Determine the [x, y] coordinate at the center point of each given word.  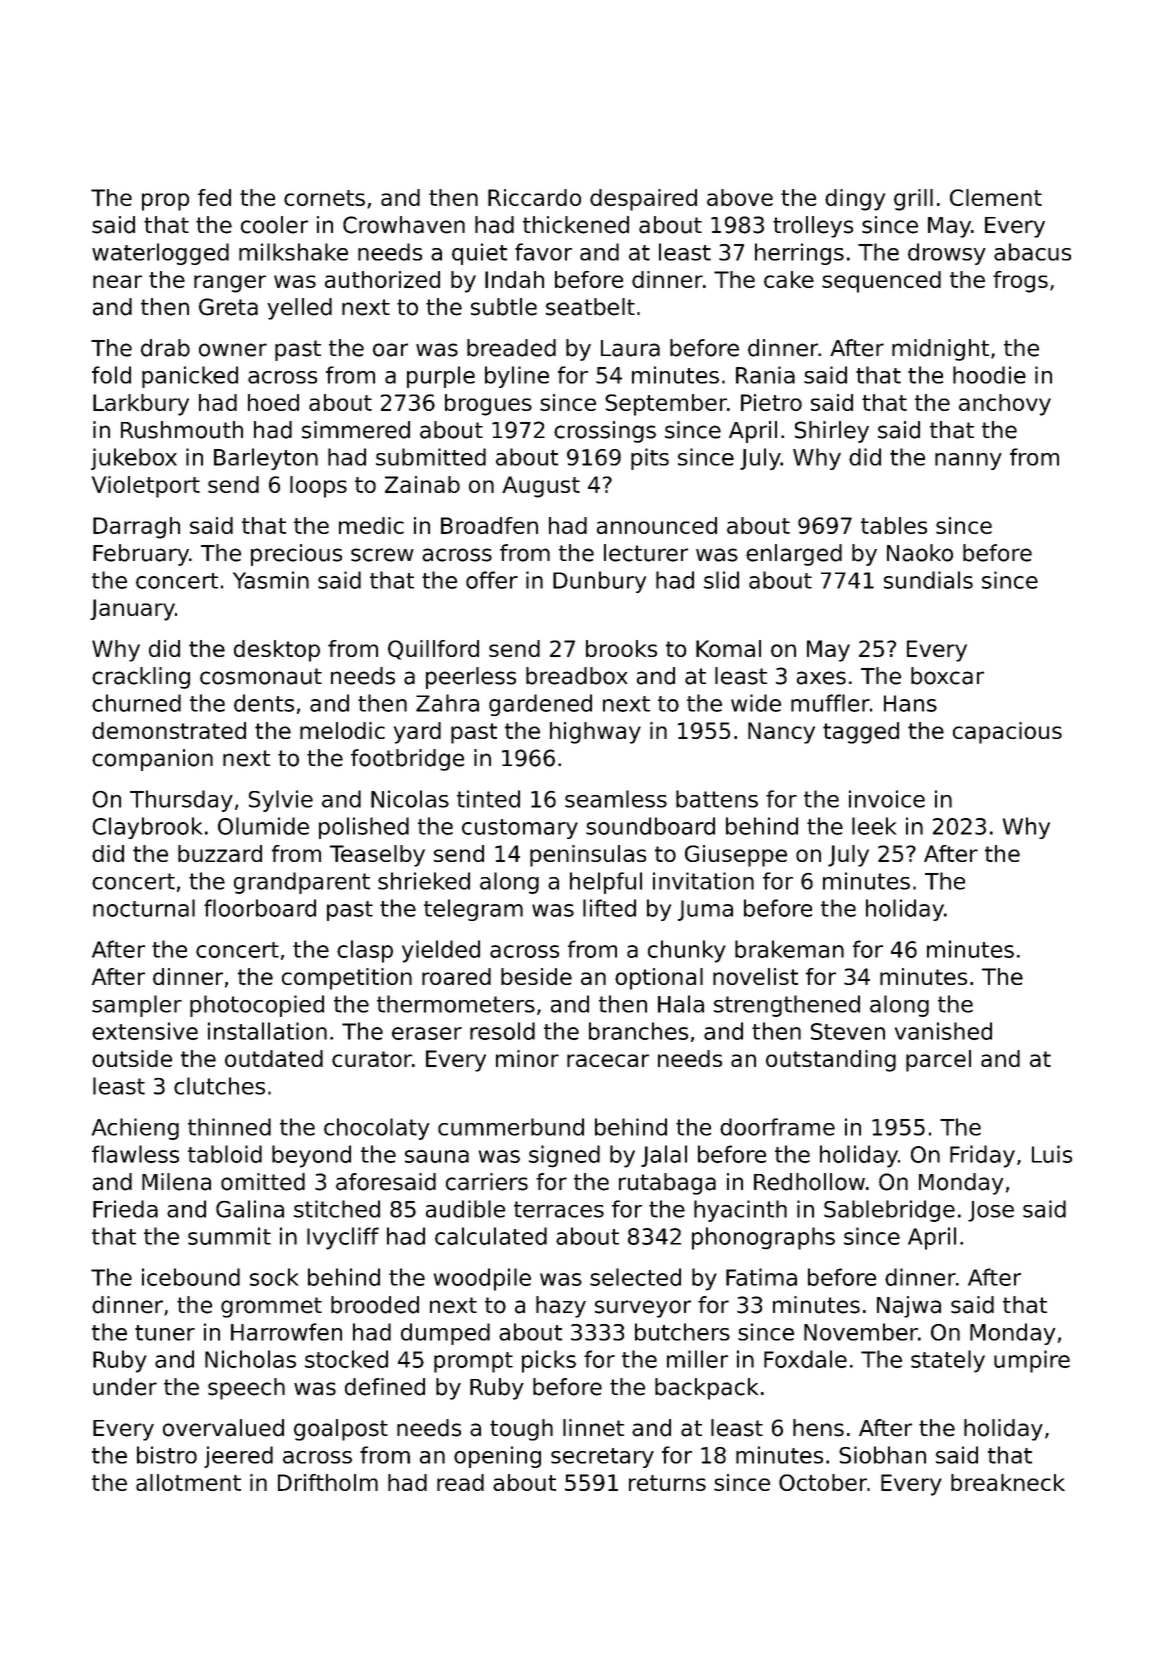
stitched [337, 1209]
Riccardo [534, 197]
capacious [1007, 733]
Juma [705, 910]
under [125, 1387]
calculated [491, 1236]
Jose [991, 1211]
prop [165, 202]
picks [549, 1361]
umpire [1032, 1361]
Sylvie [281, 801]
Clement [996, 197]
